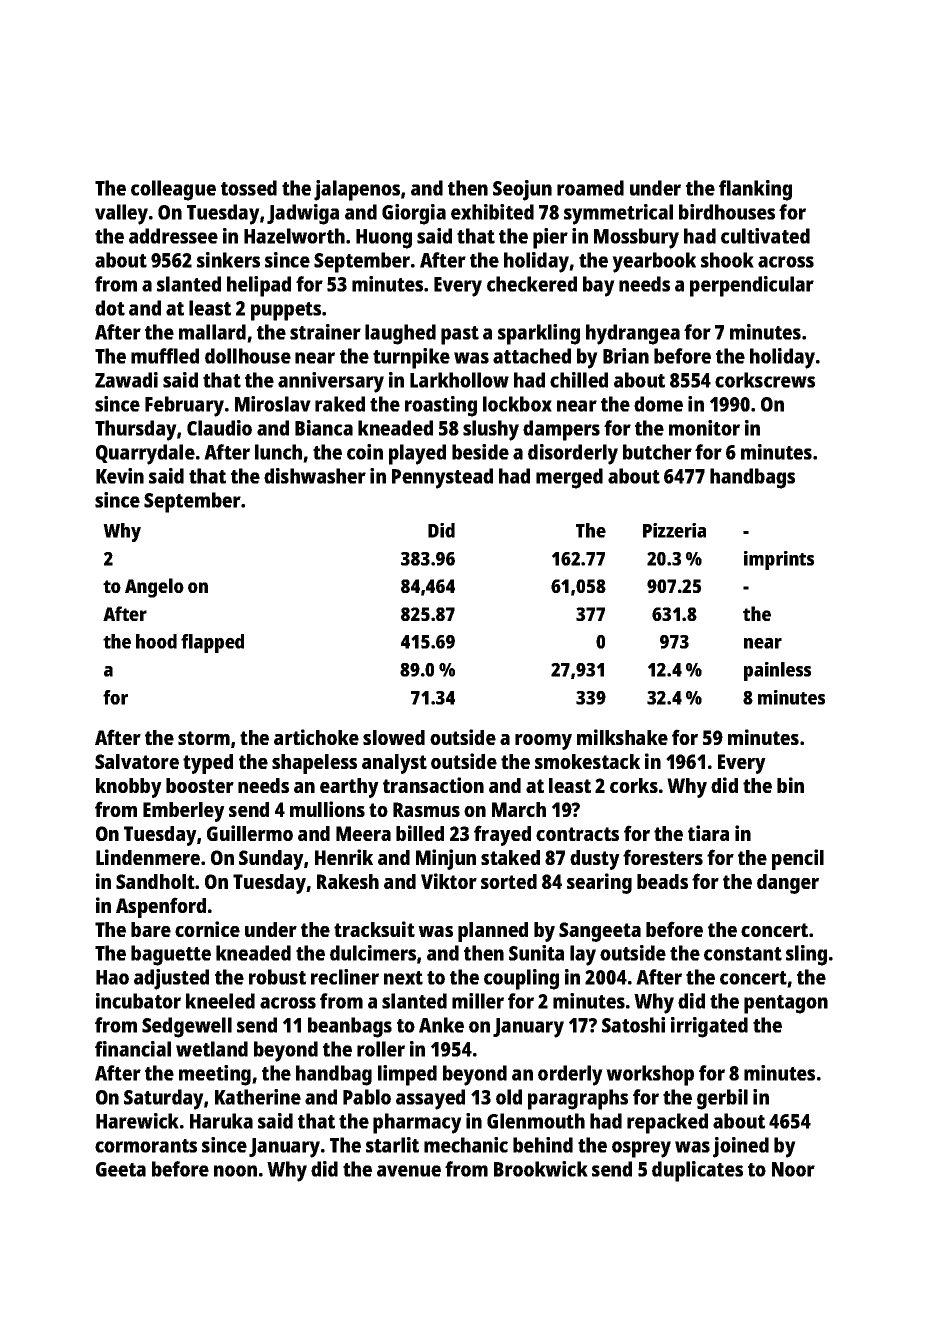  I want to click on Viktor, so click(449, 881).
